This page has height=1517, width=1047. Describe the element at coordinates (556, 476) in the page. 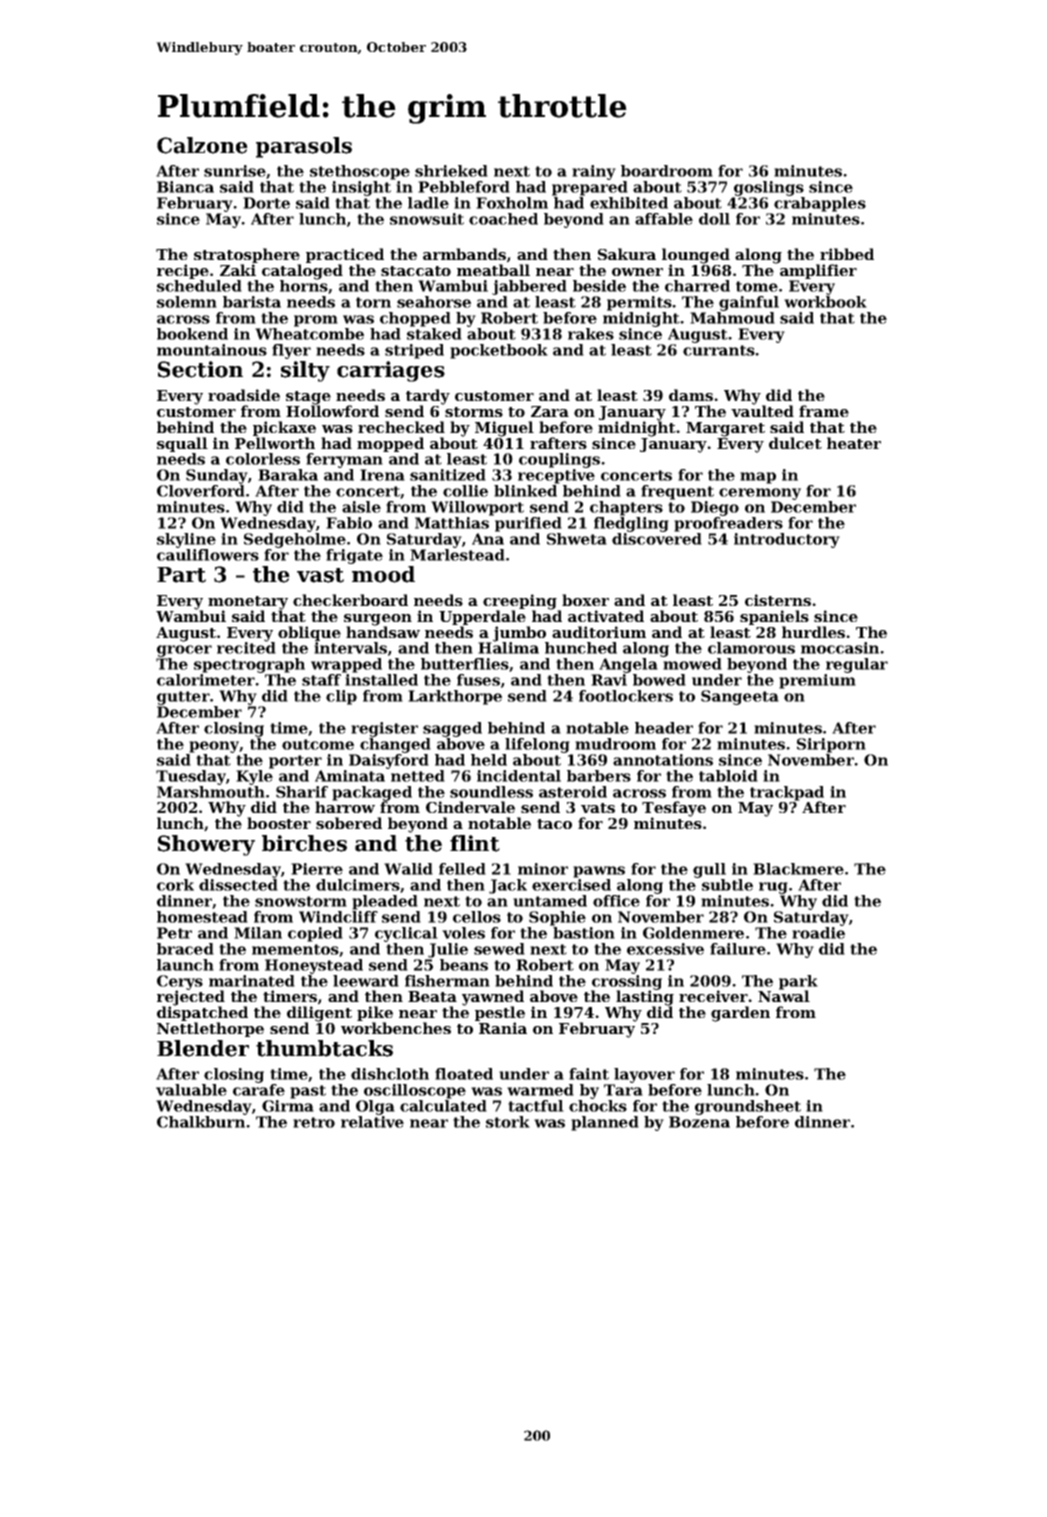

I see `receptive` at that location.
